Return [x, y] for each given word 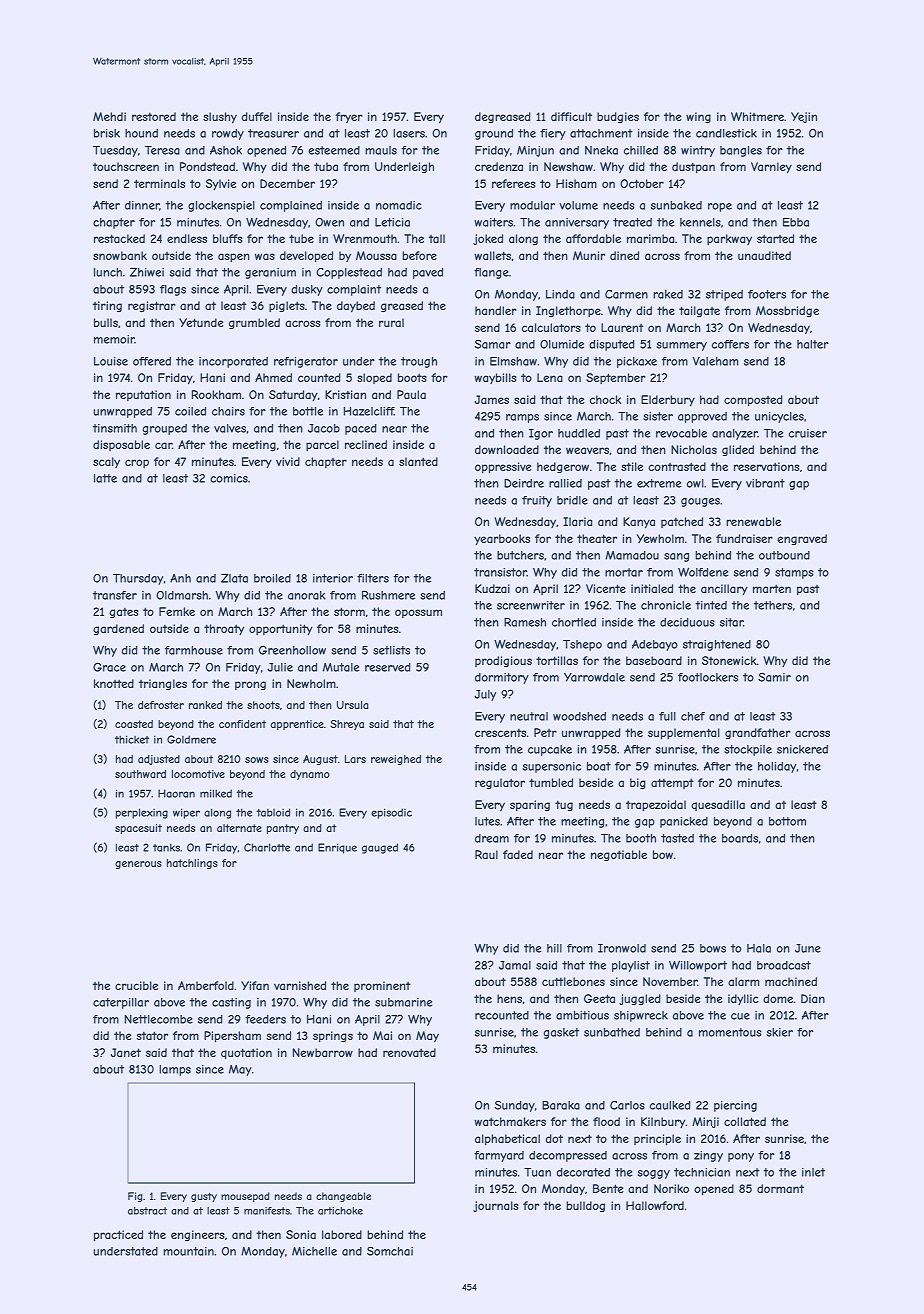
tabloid [273, 812]
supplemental [684, 734]
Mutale [341, 667]
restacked [119, 238]
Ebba [796, 222]
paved [428, 273]
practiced [118, 1236]
